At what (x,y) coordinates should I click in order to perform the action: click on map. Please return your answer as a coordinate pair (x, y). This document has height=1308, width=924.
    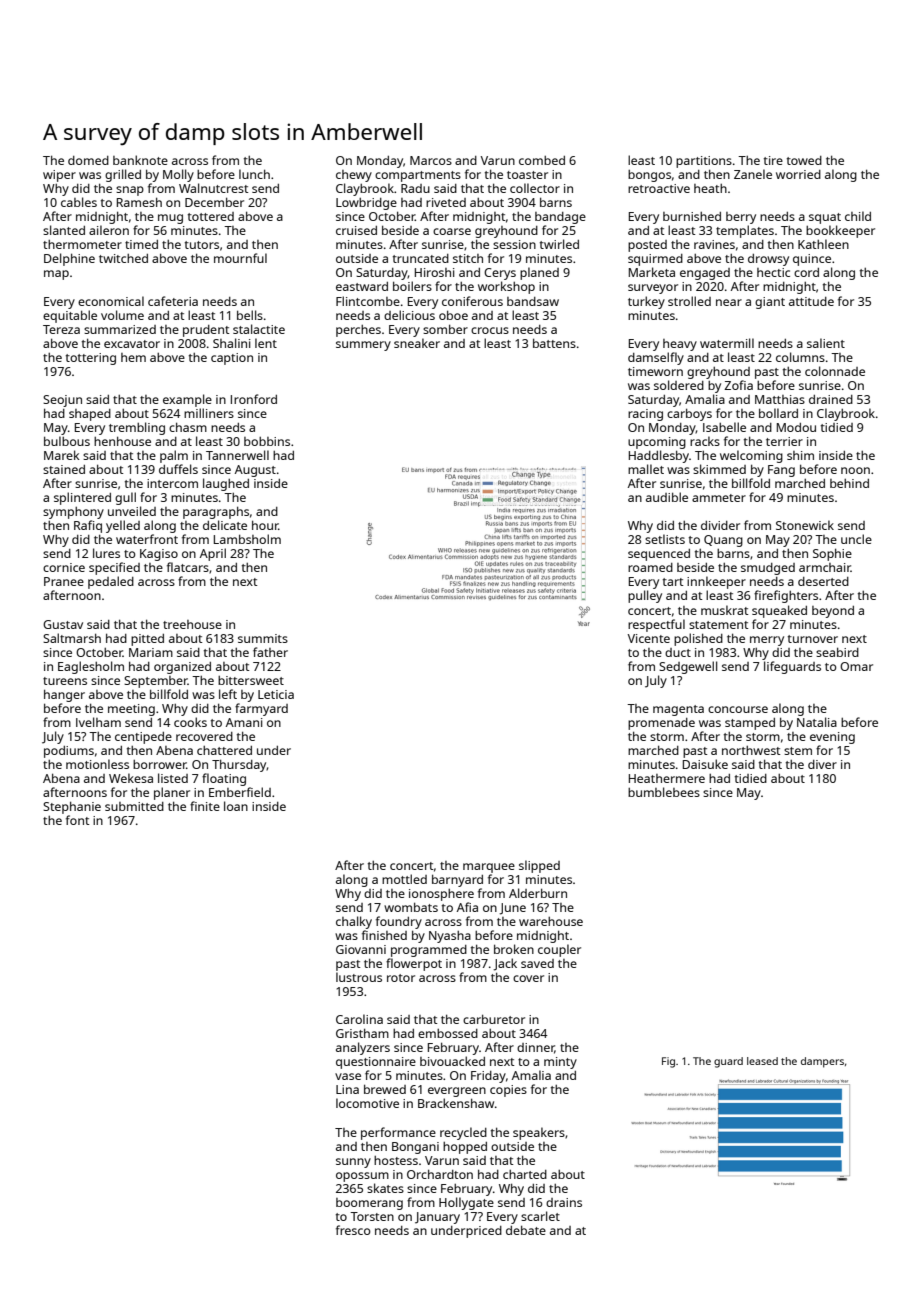
    Looking at the image, I should click on (56, 275).
